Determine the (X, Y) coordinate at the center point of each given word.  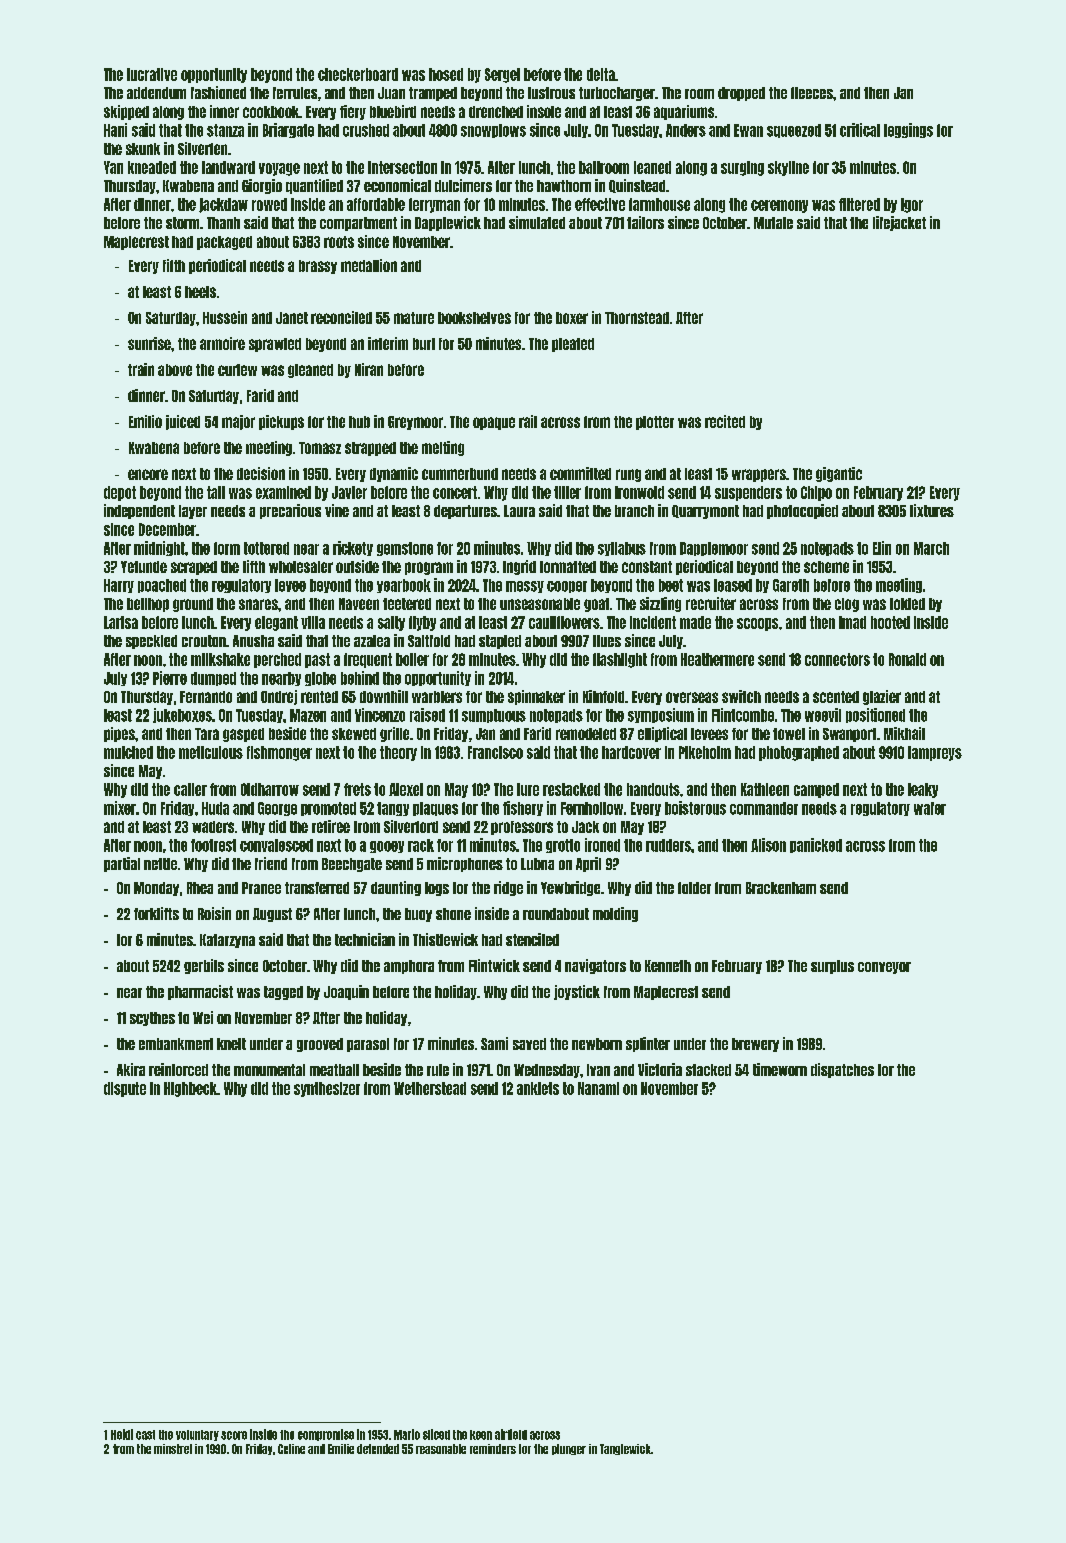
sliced (436, 1434)
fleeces (812, 93)
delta (601, 74)
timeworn (780, 1069)
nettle (160, 864)
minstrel (173, 1449)
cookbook (271, 112)
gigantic (839, 474)
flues (607, 641)
